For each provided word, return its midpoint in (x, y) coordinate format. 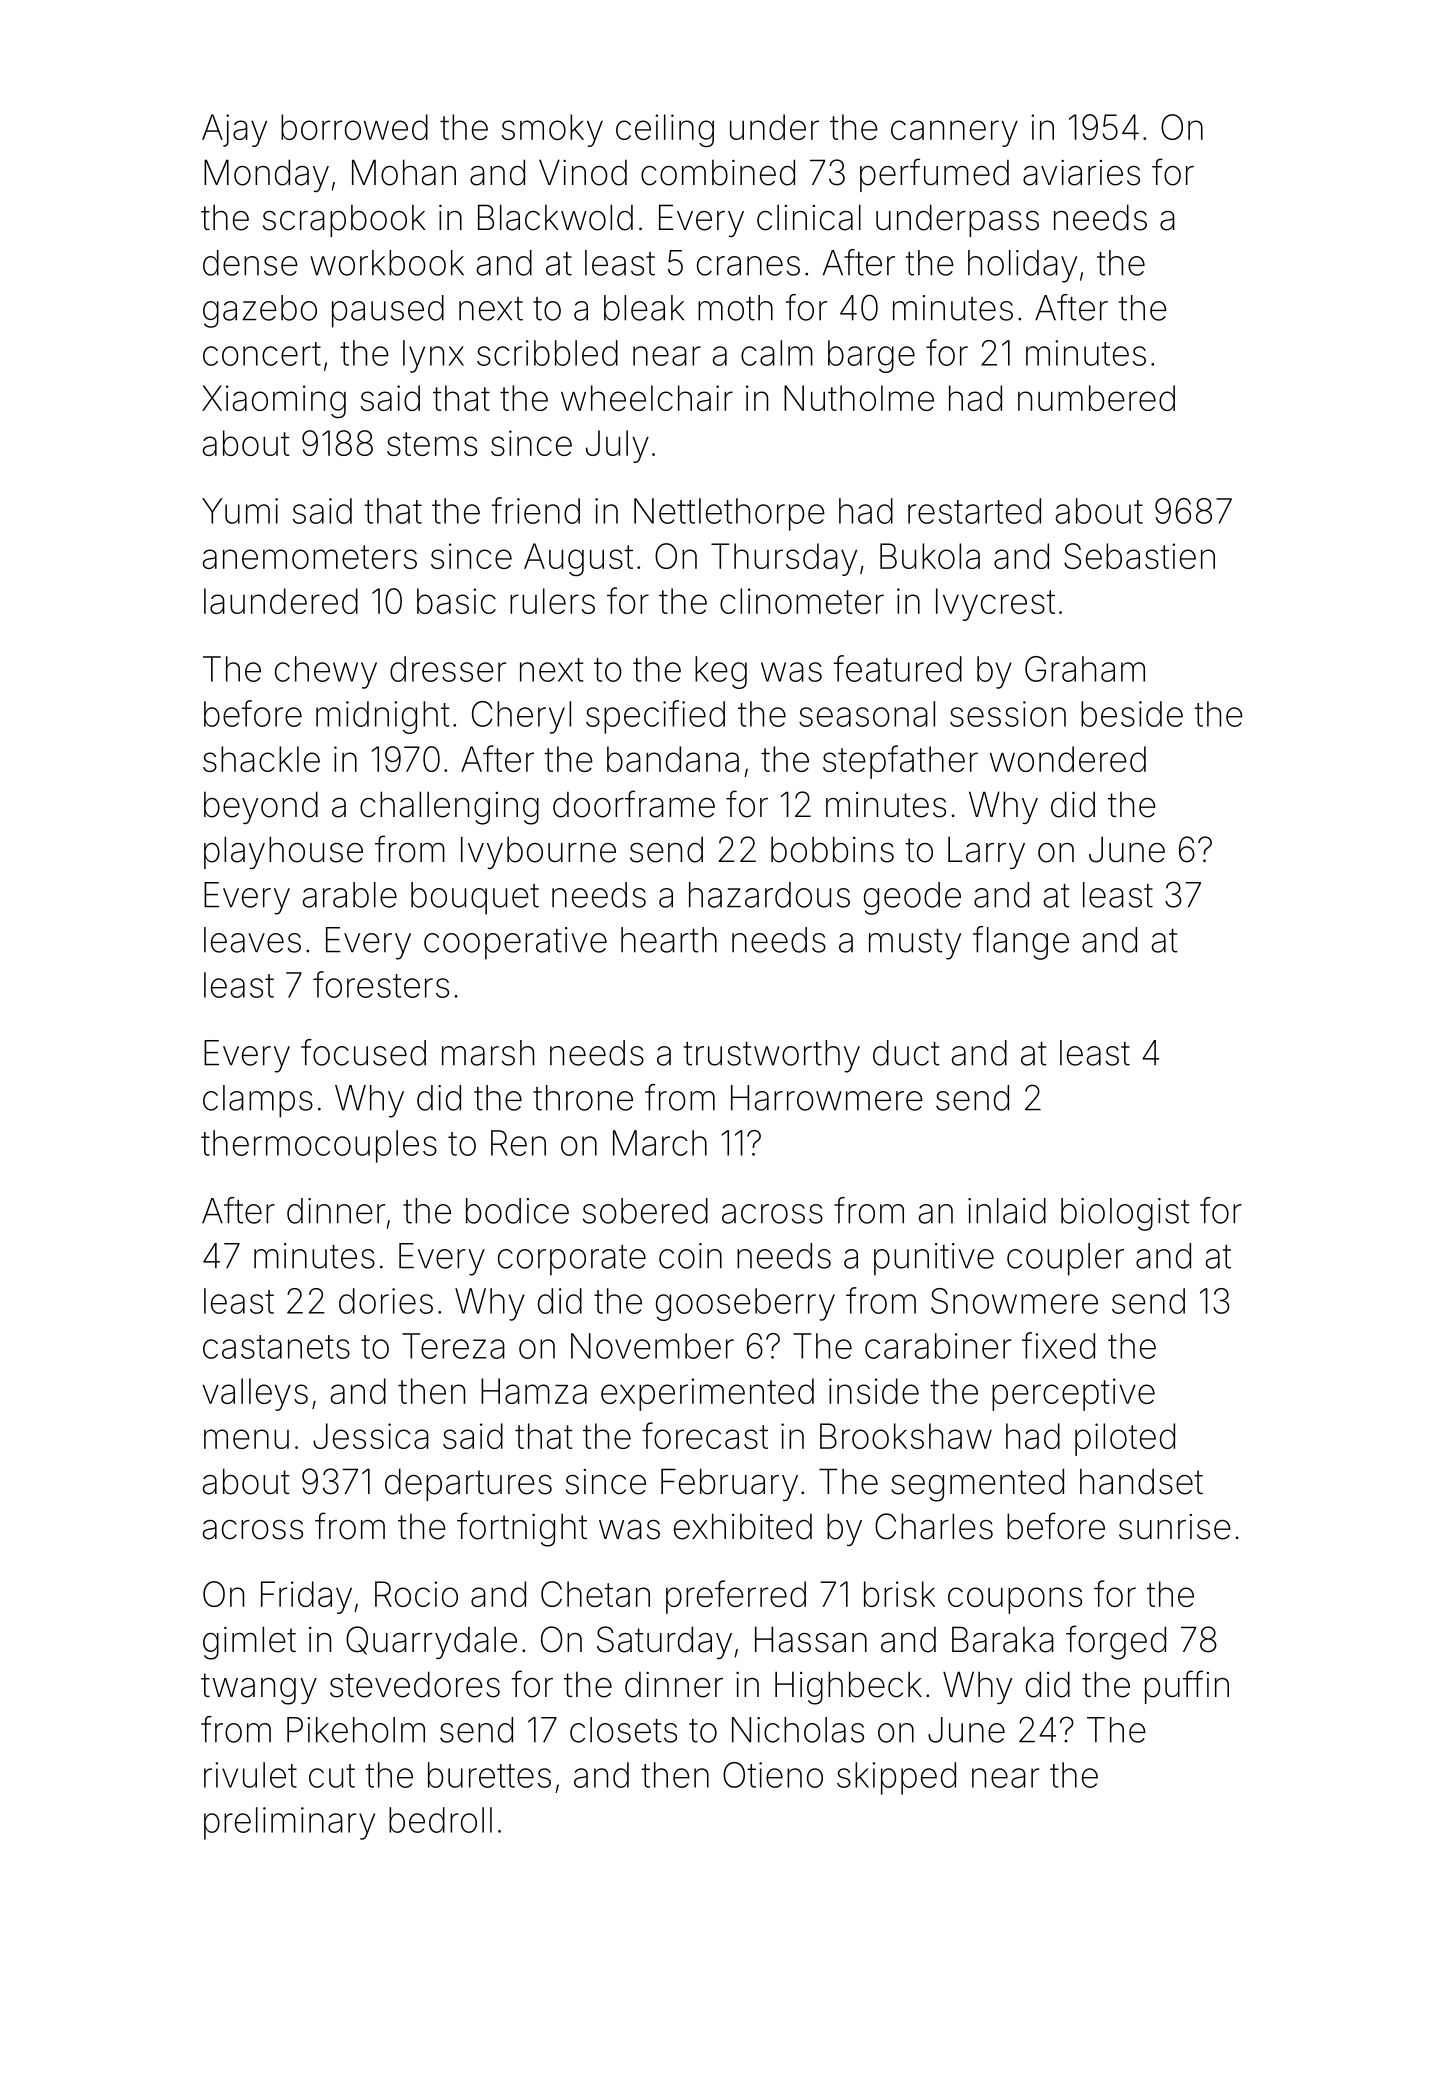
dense (250, 263)
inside (874, 1391)
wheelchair (647, 398)
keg (721, 672)
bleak (644, 308)
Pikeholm (356, 1730)
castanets (276, 1347)
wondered (1068, 759)
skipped (896, 1778)
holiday (1022, 266)
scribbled (547, 353)
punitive (934, 1259)
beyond (261, 807)
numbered (1096, 398)
